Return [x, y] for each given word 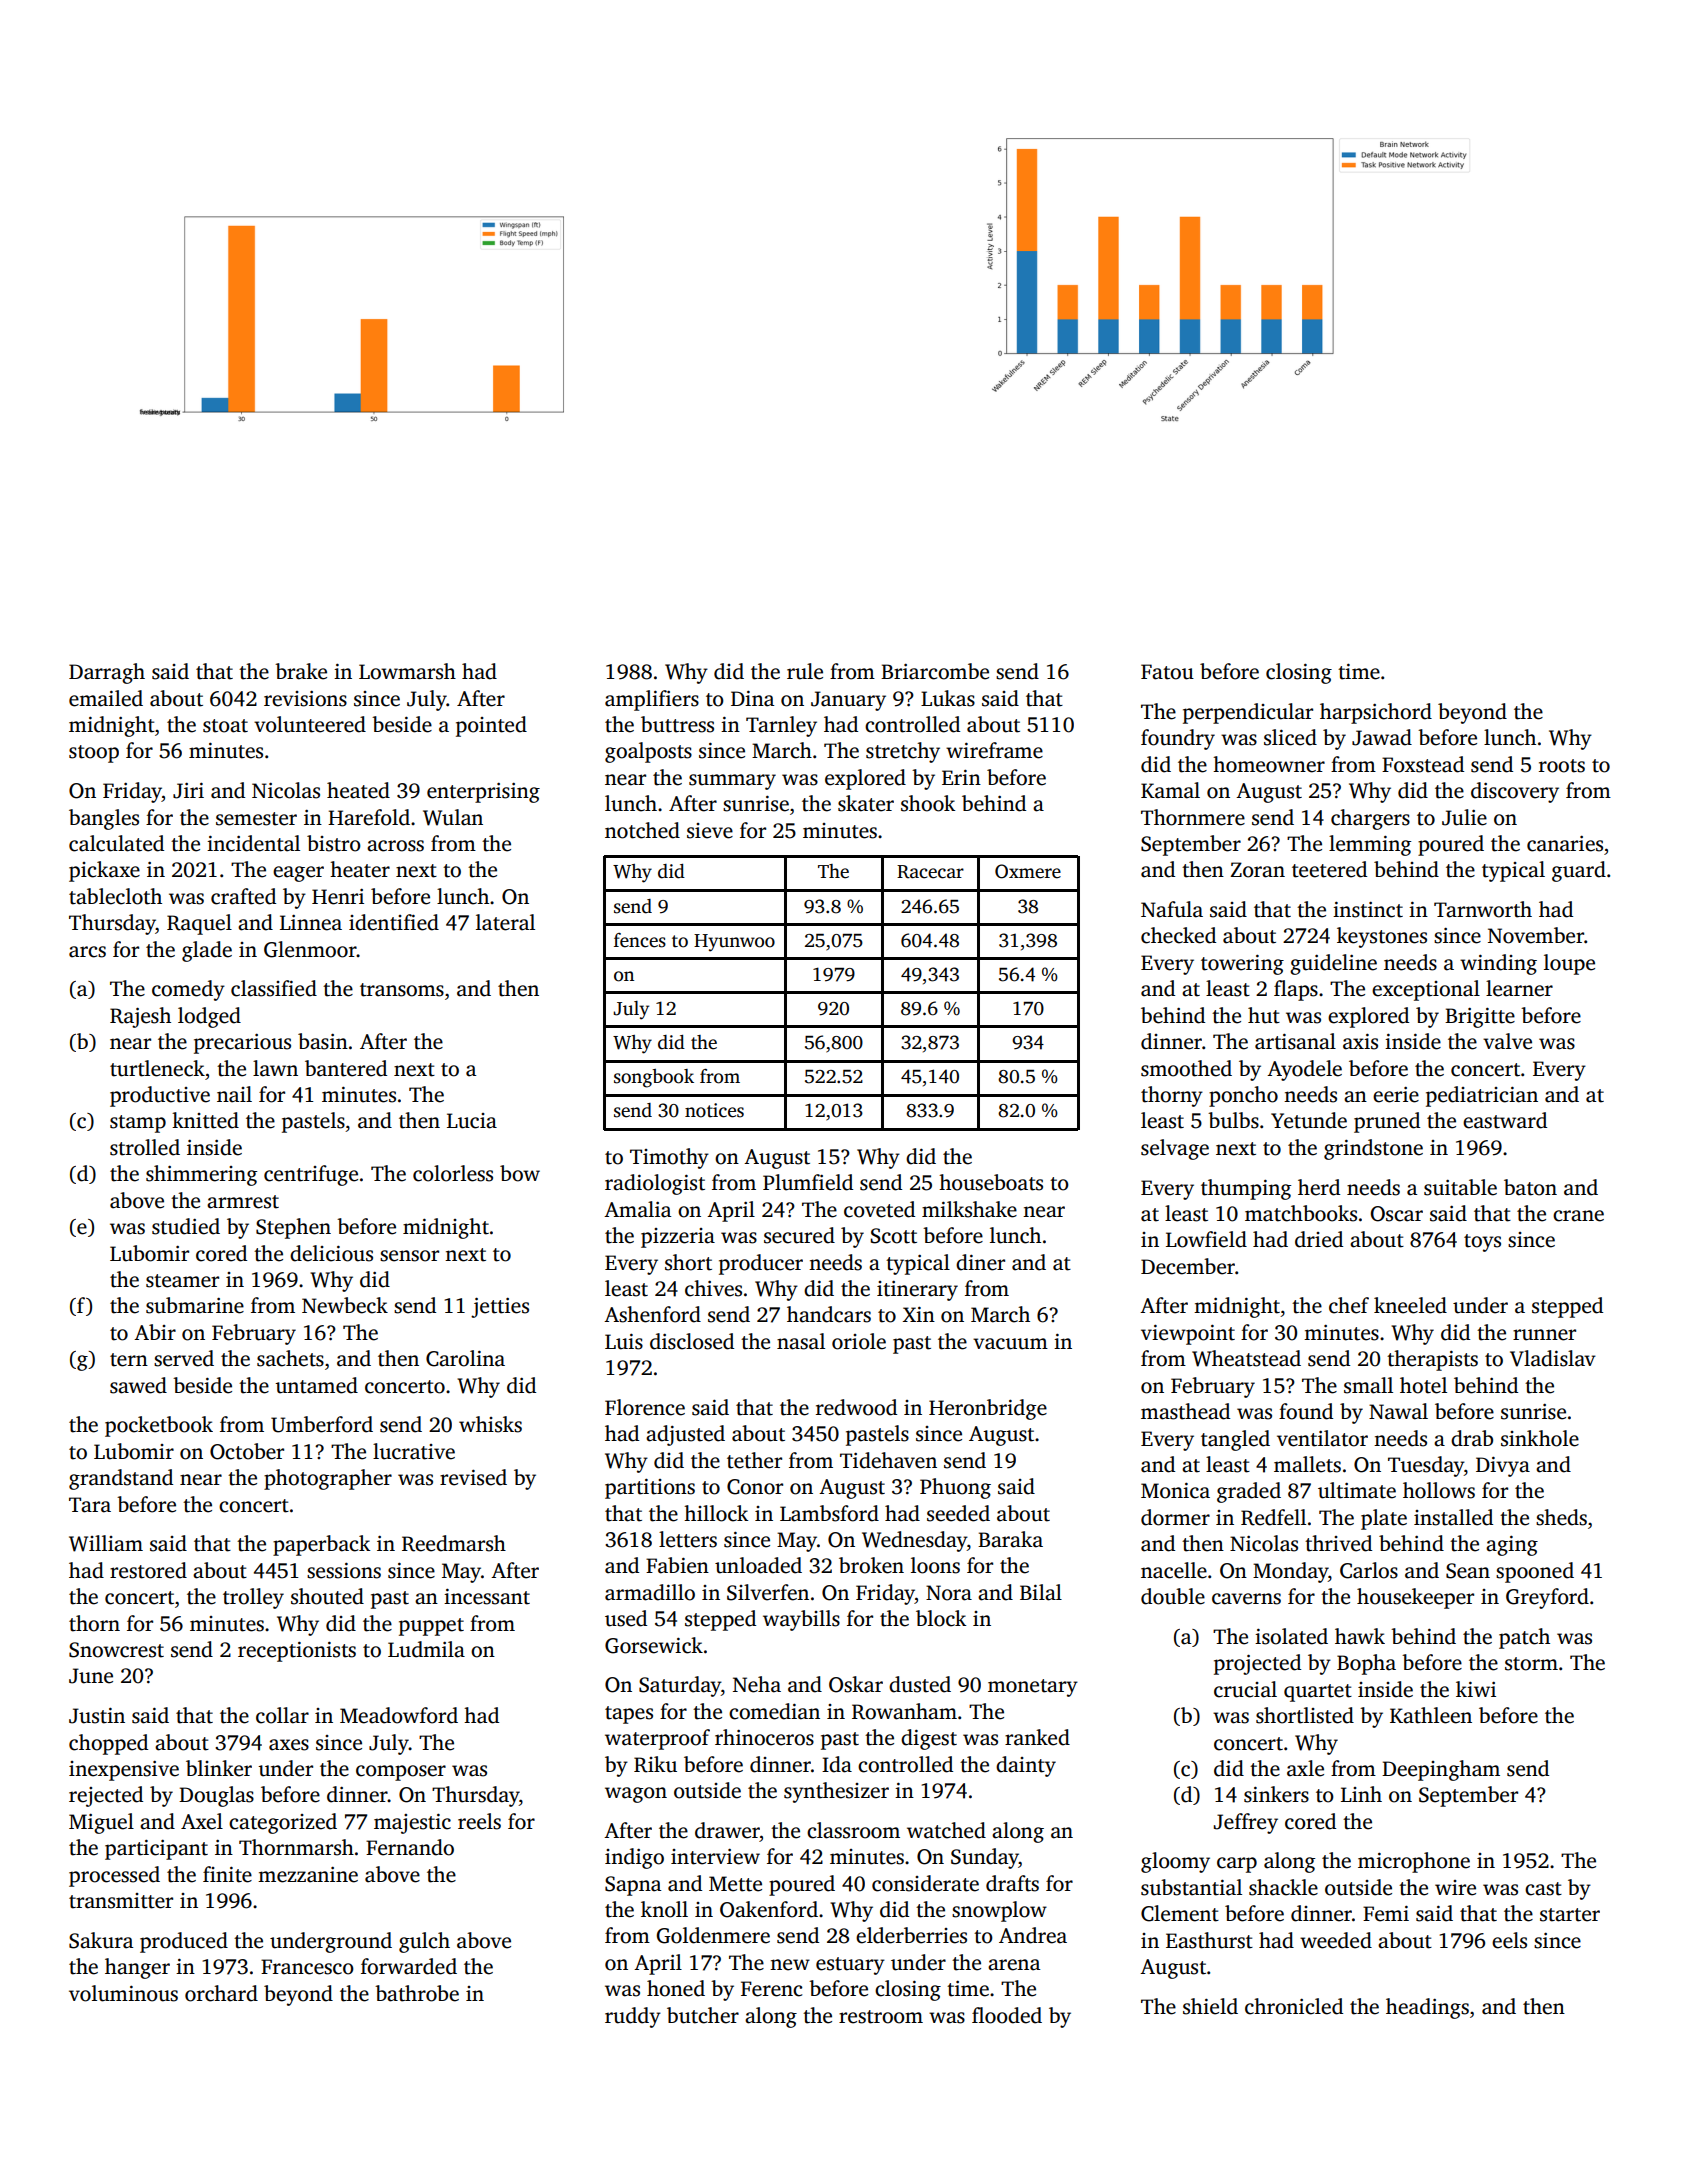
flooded [1007, 2015]
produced [184, 1942]
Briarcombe [935, 671]
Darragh [107, 673]
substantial [1191, 1887]
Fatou [1167, 672]
